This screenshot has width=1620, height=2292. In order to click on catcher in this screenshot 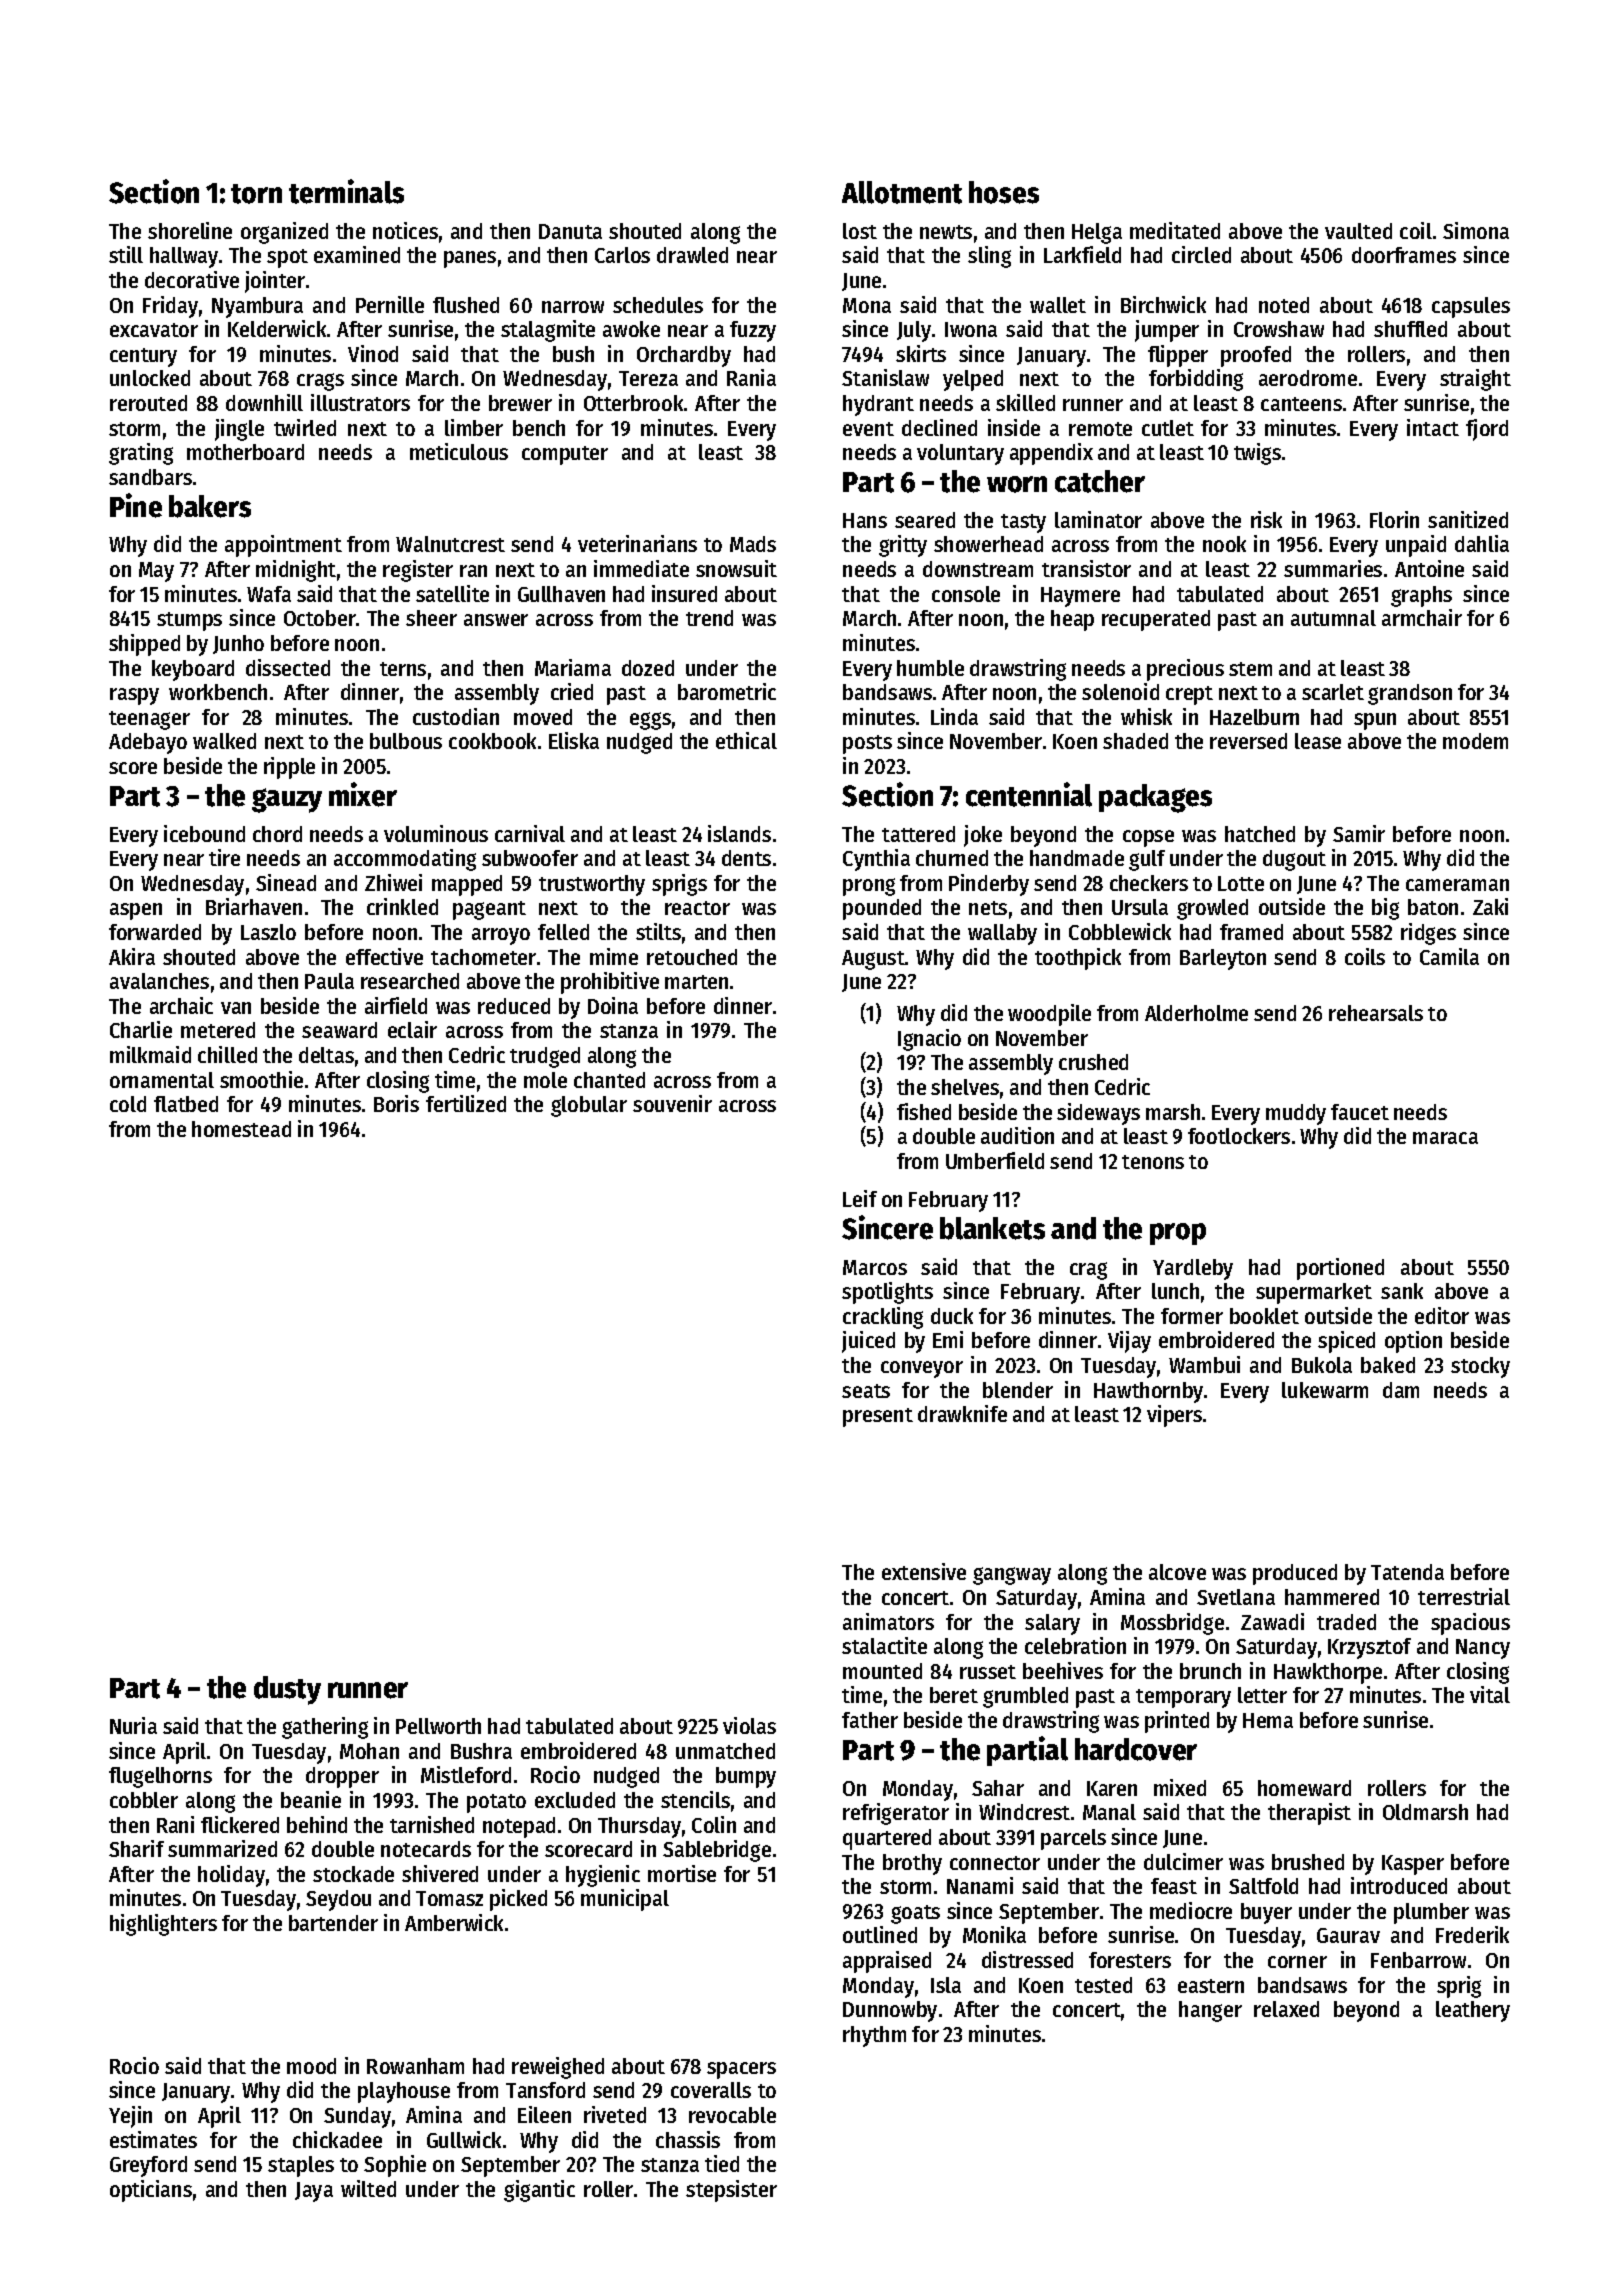, I will do `click(1100, 481)`.
